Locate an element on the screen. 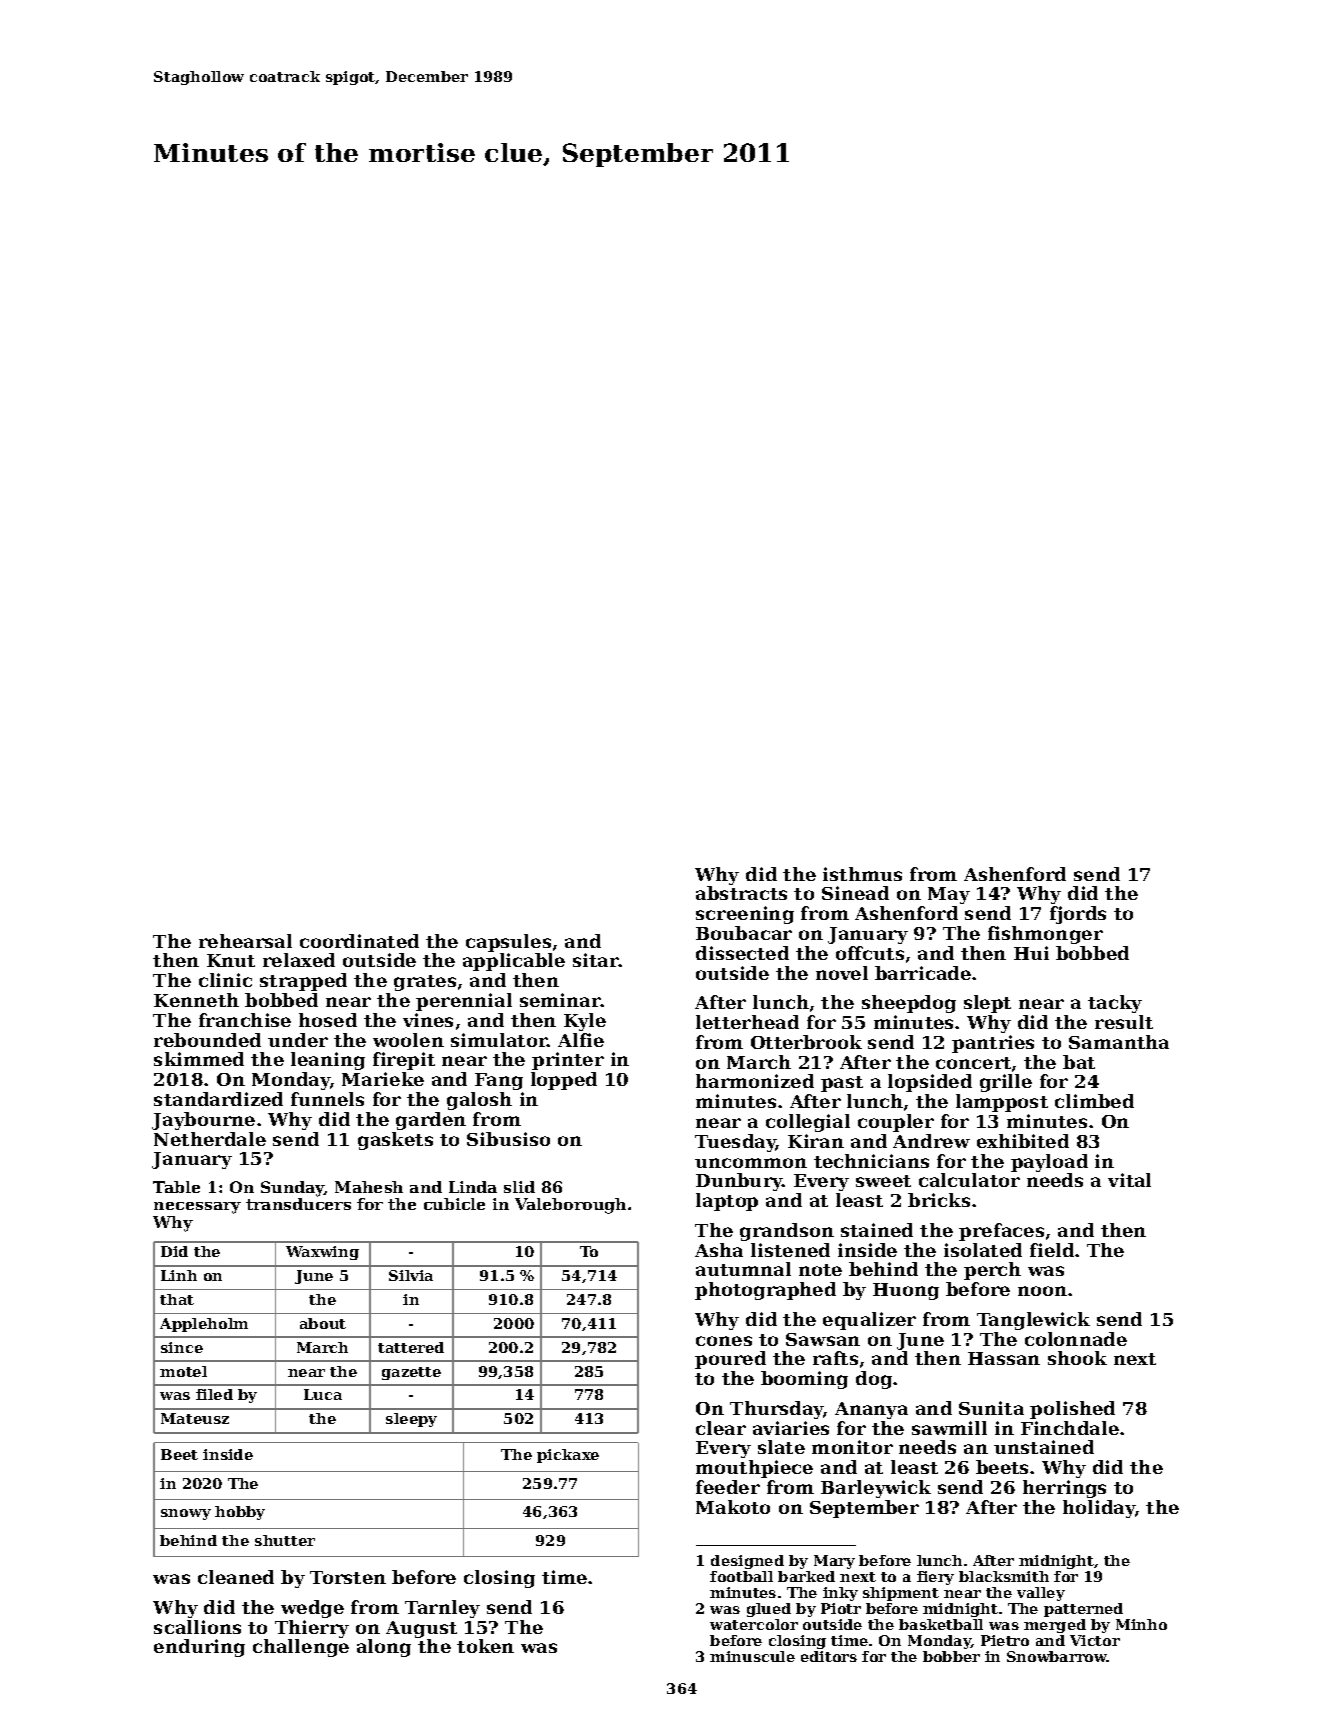  rehearsal is located at coordinates (245, 941).
